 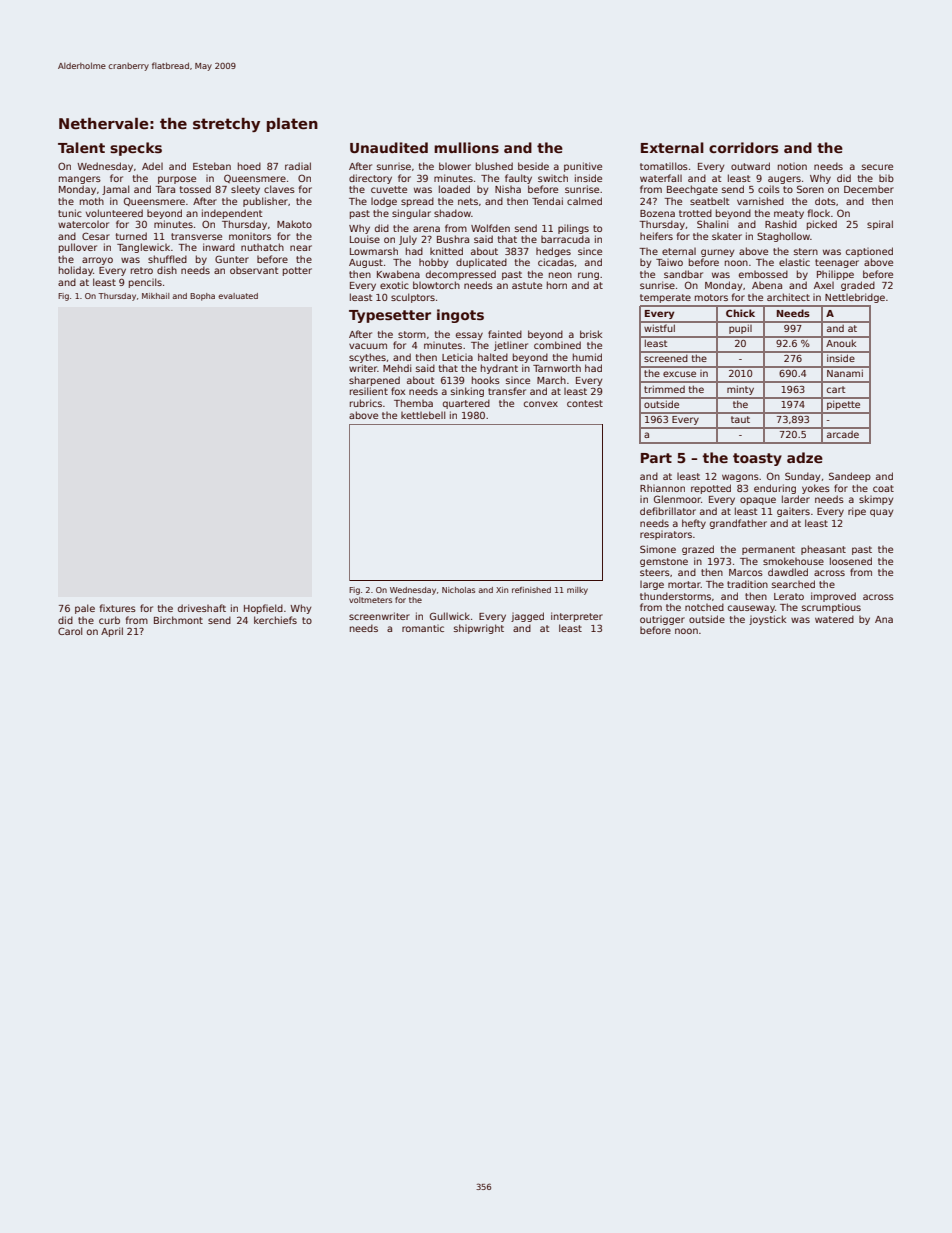 What do you see at coordinates (136, 149) in the page?
I see `specks` at bounding box center [136, 149].
